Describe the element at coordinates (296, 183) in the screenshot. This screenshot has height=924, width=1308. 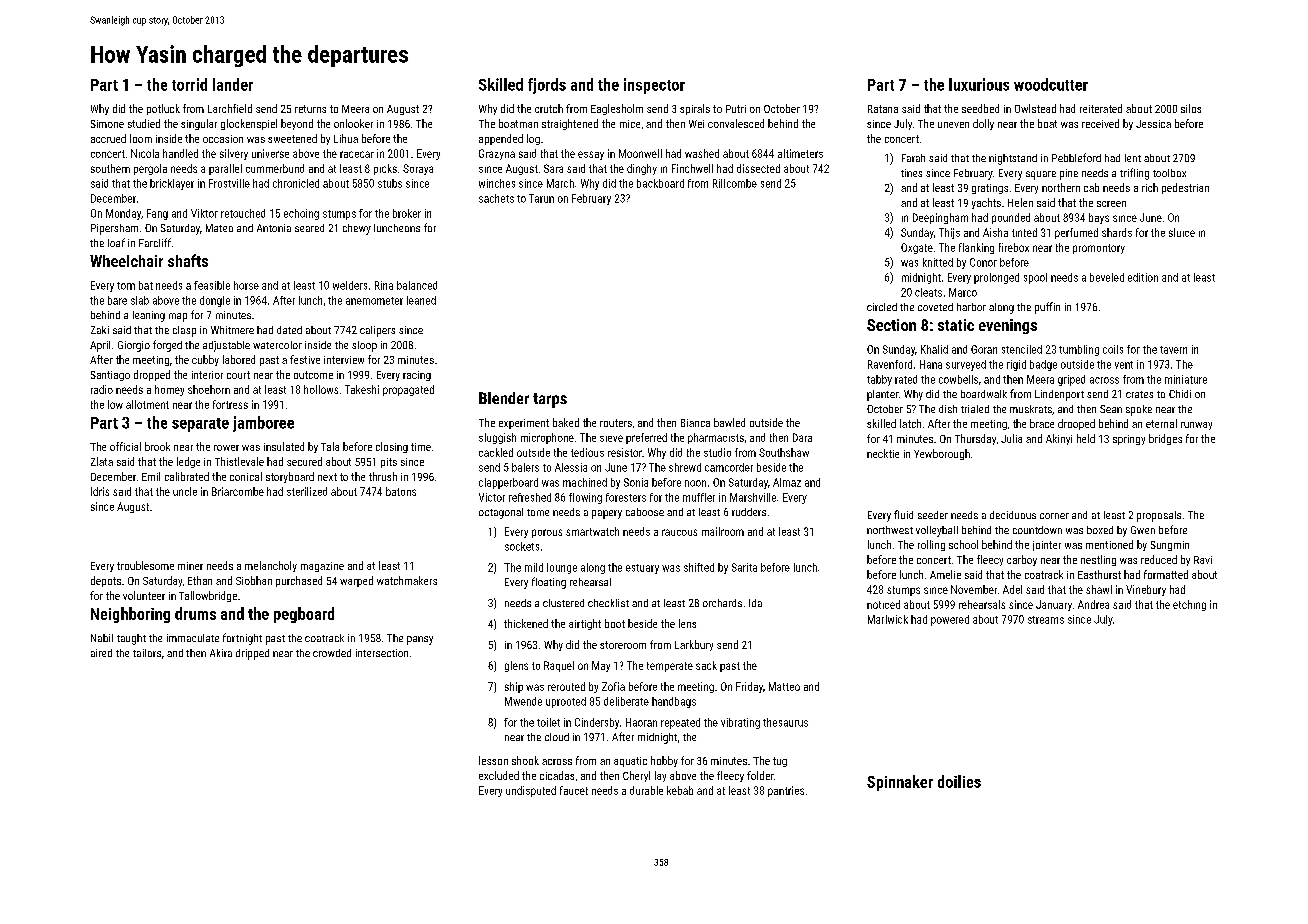
I see `chronicled` at that location.
